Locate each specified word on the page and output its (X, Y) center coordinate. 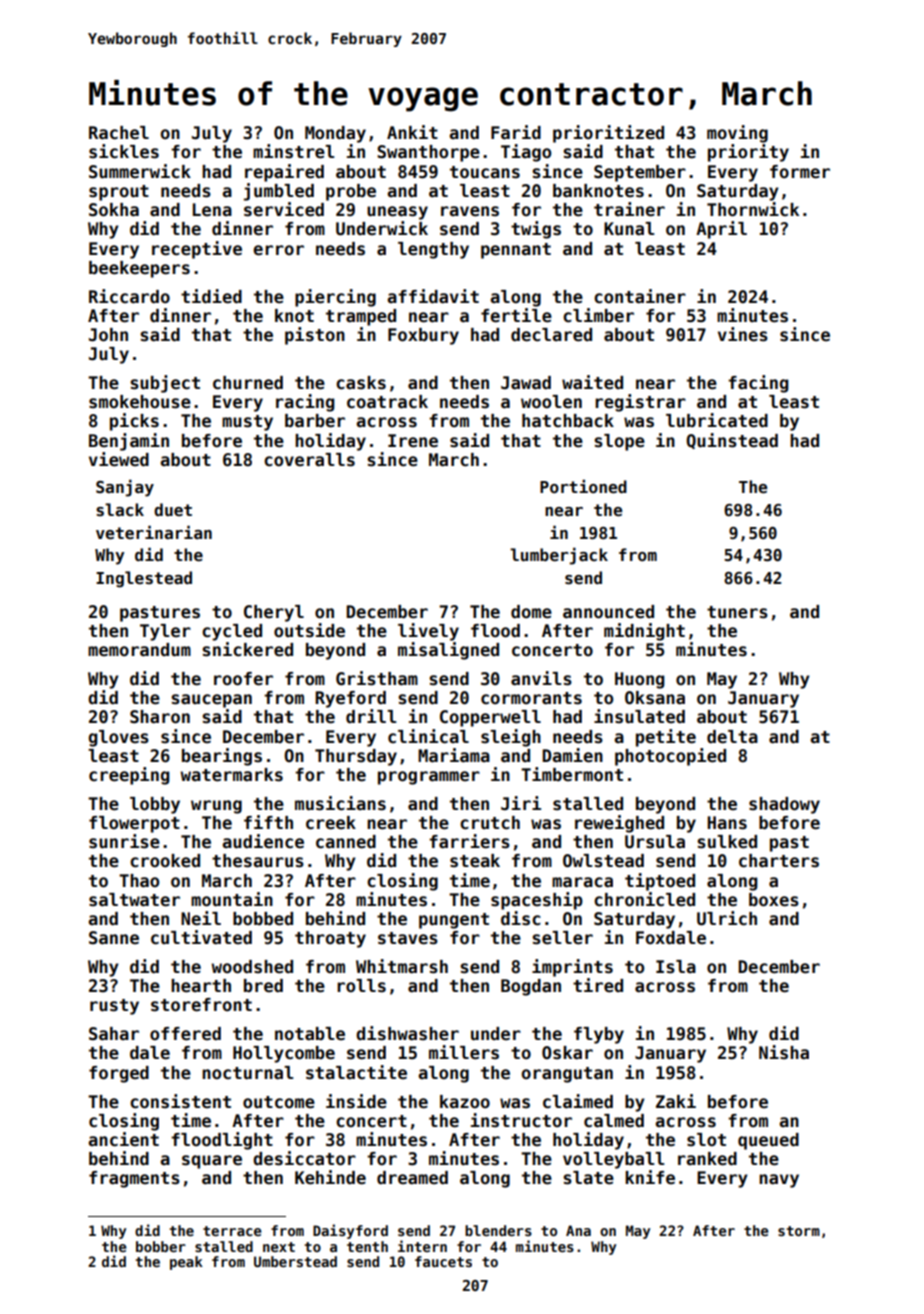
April (721, 230)
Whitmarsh (402, 966)
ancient (123, 1139)
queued (768, 1141)
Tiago (526, 153)
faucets (443, 1261)
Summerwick (140, 171)
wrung (216, 807)
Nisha (784, 1052)
